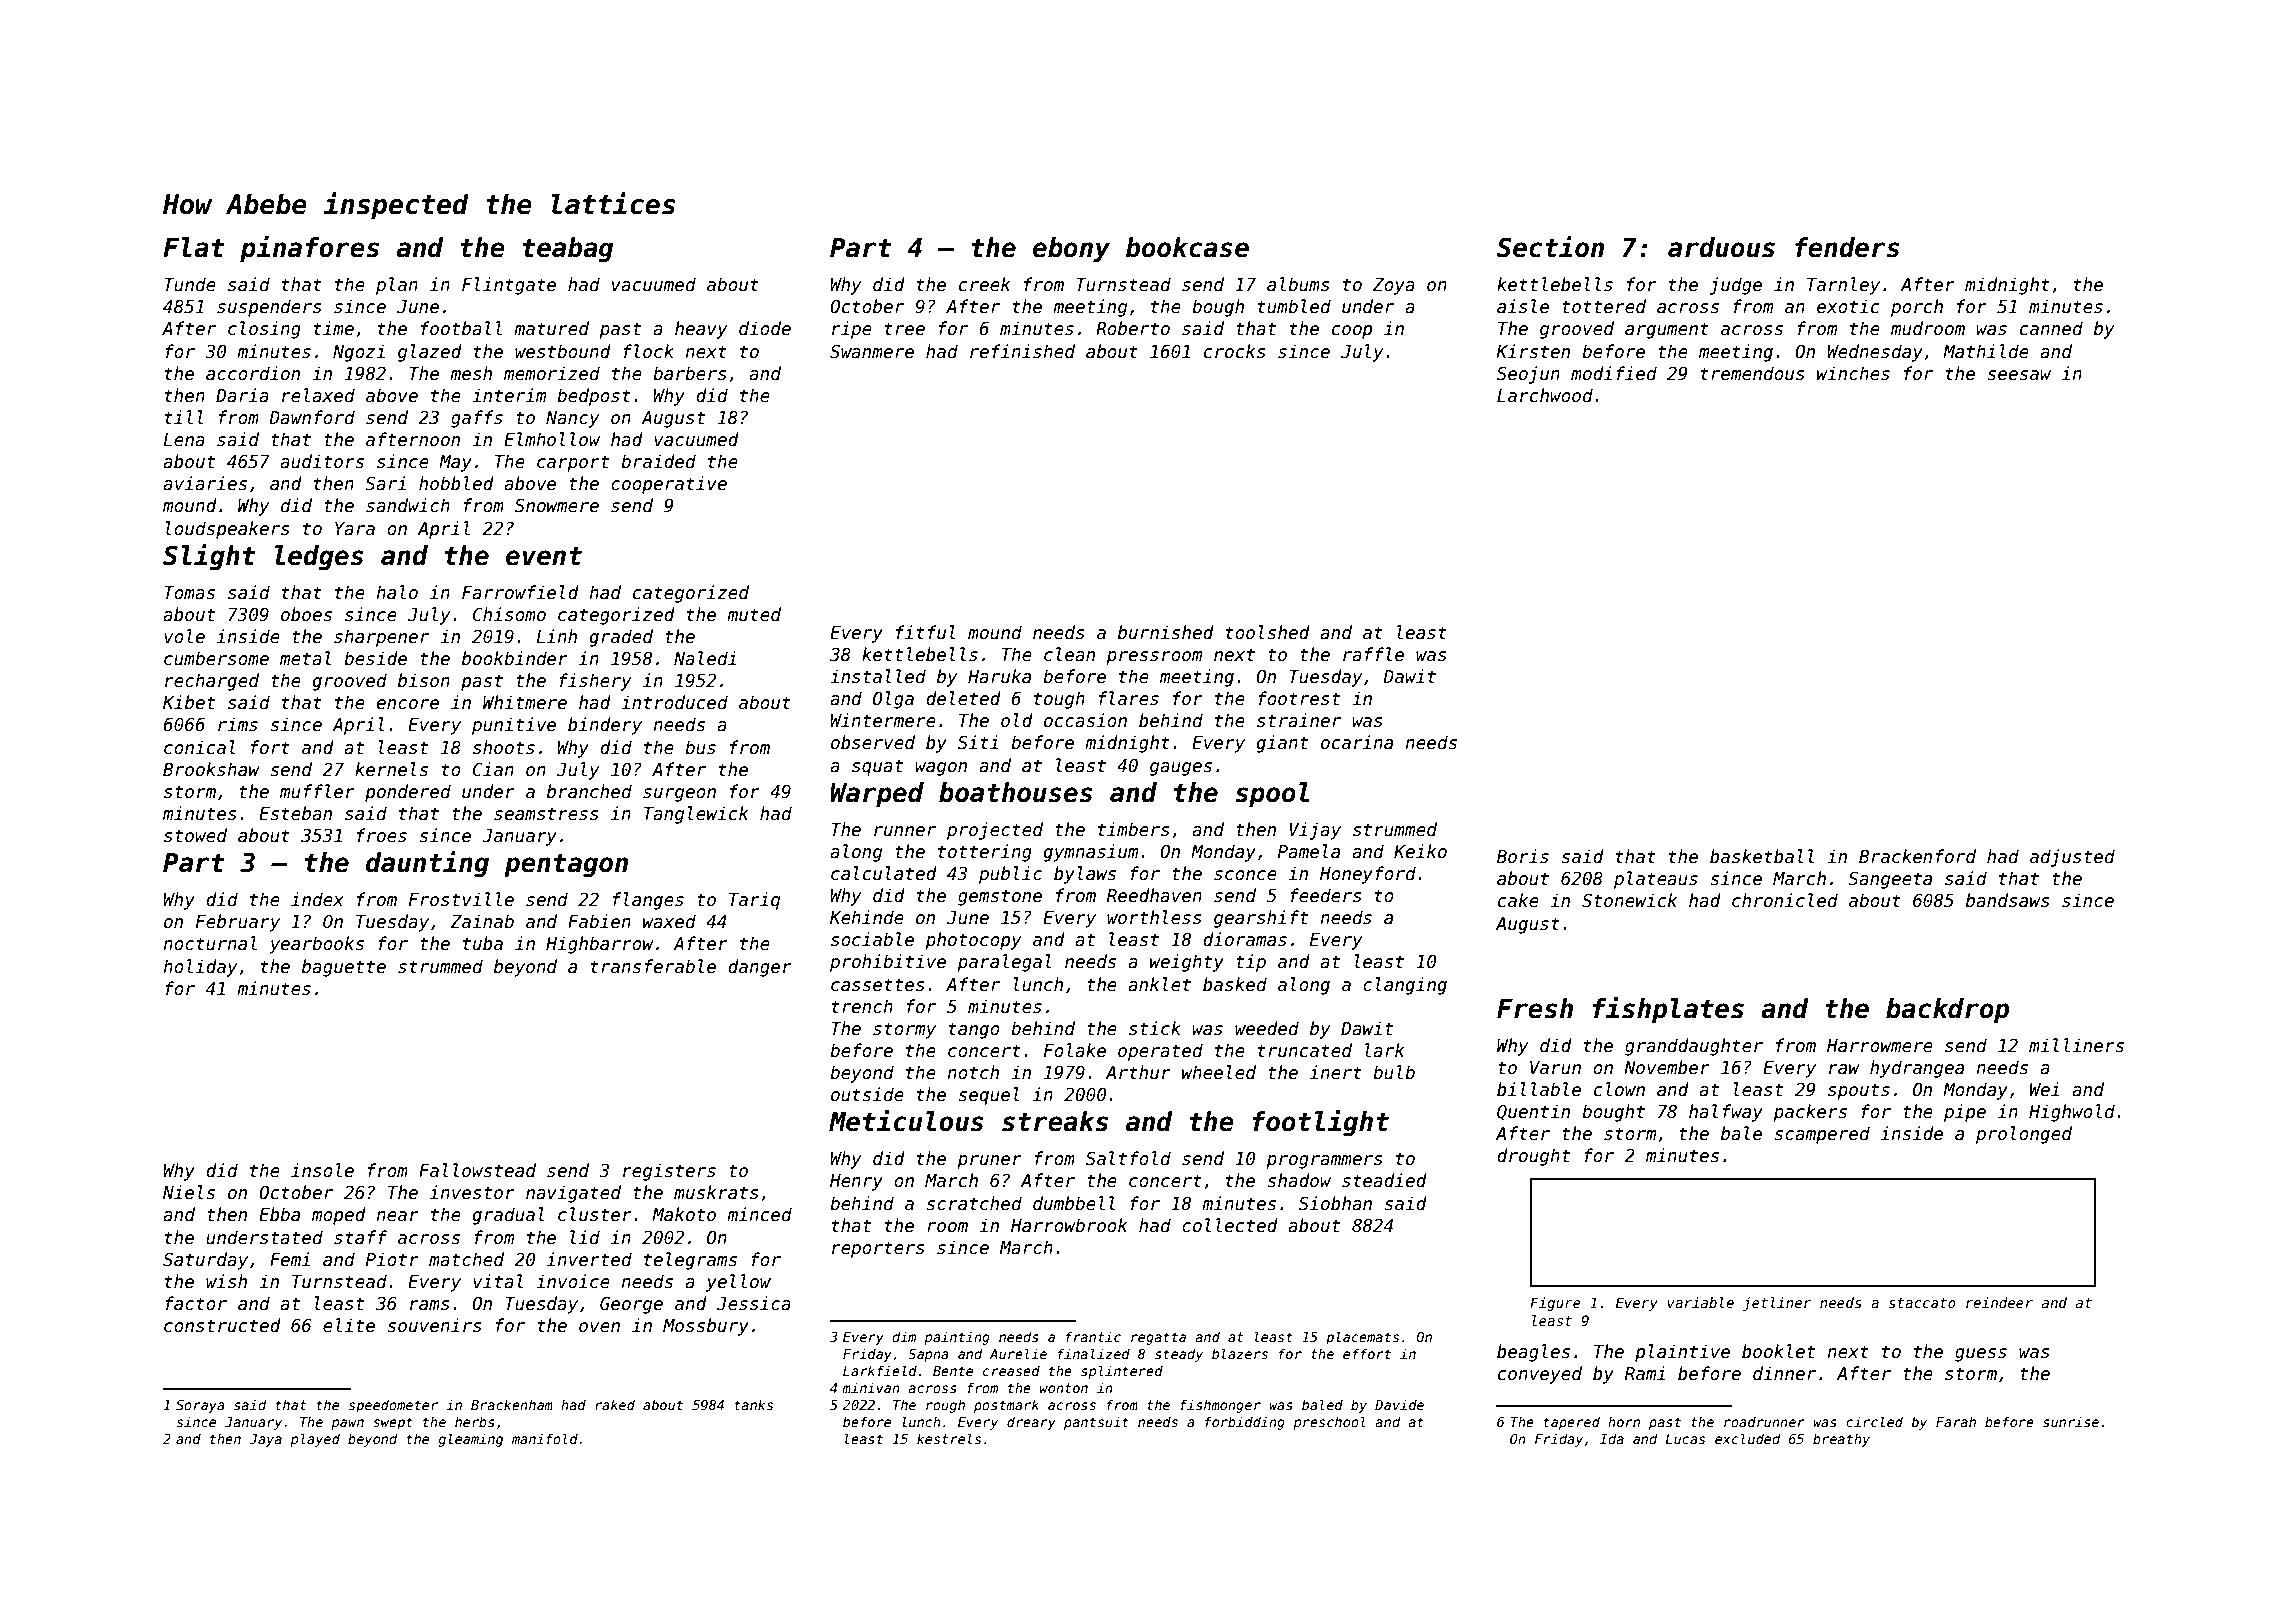  What do you see at coordinates (1133, 829) in the screenshot?
I see `timbers` at bounding box center [1133, 829].
